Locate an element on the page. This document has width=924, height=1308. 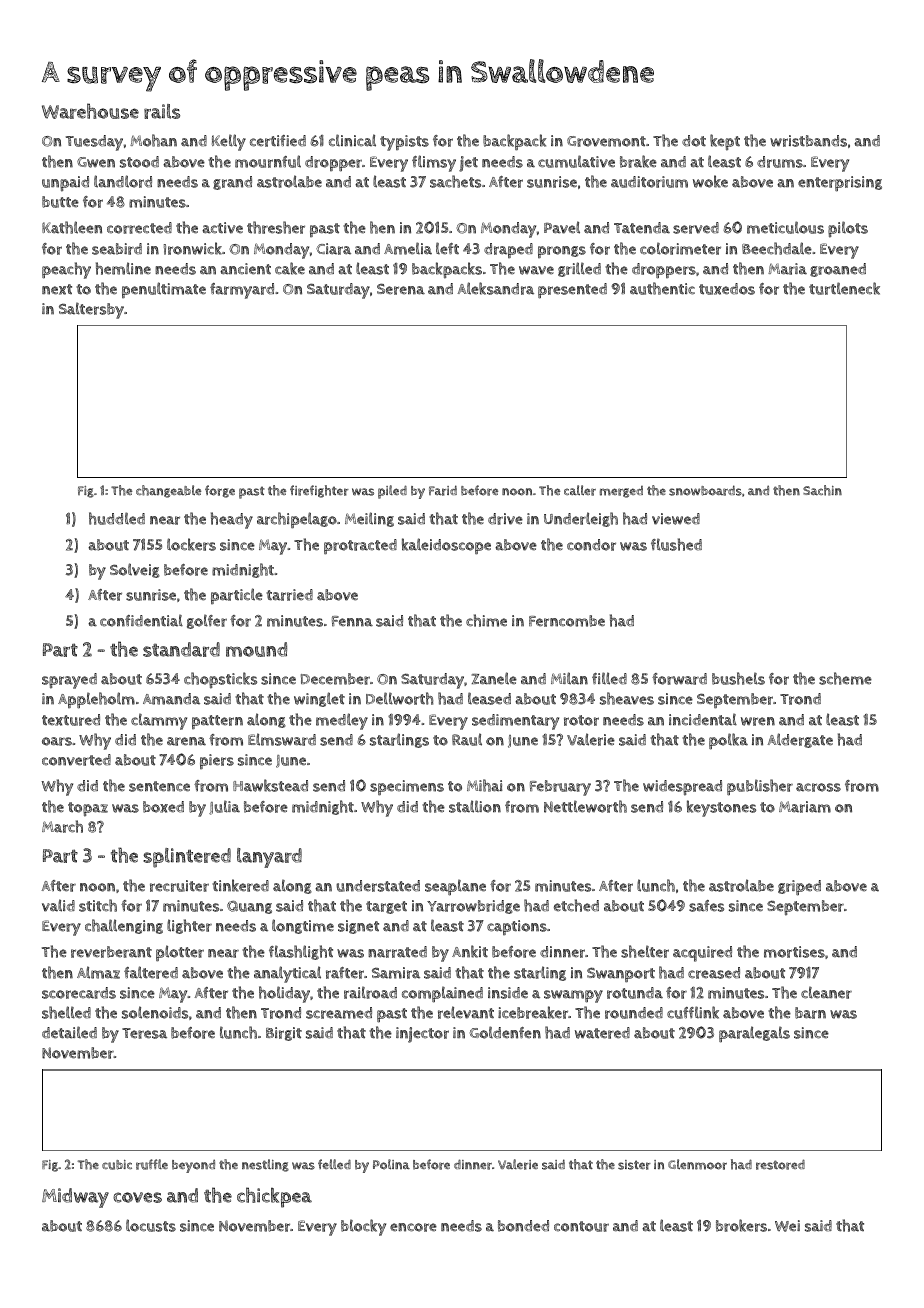
golfer is located at coordinates (207, 621).
